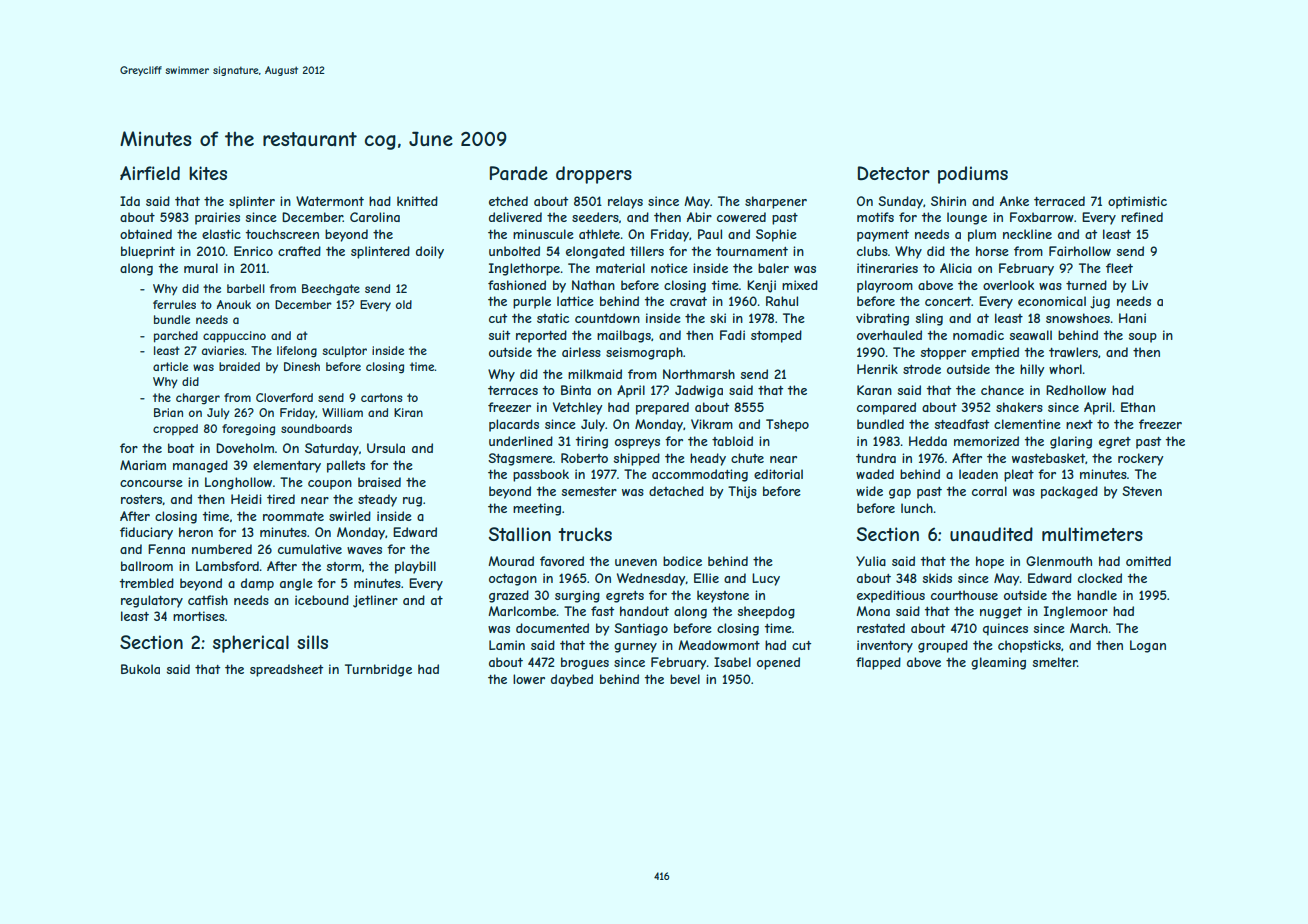  What do you see at coordinates (1071, 442) in the screenshot?
I see `glaring` at bounding box center [1071, 442].
